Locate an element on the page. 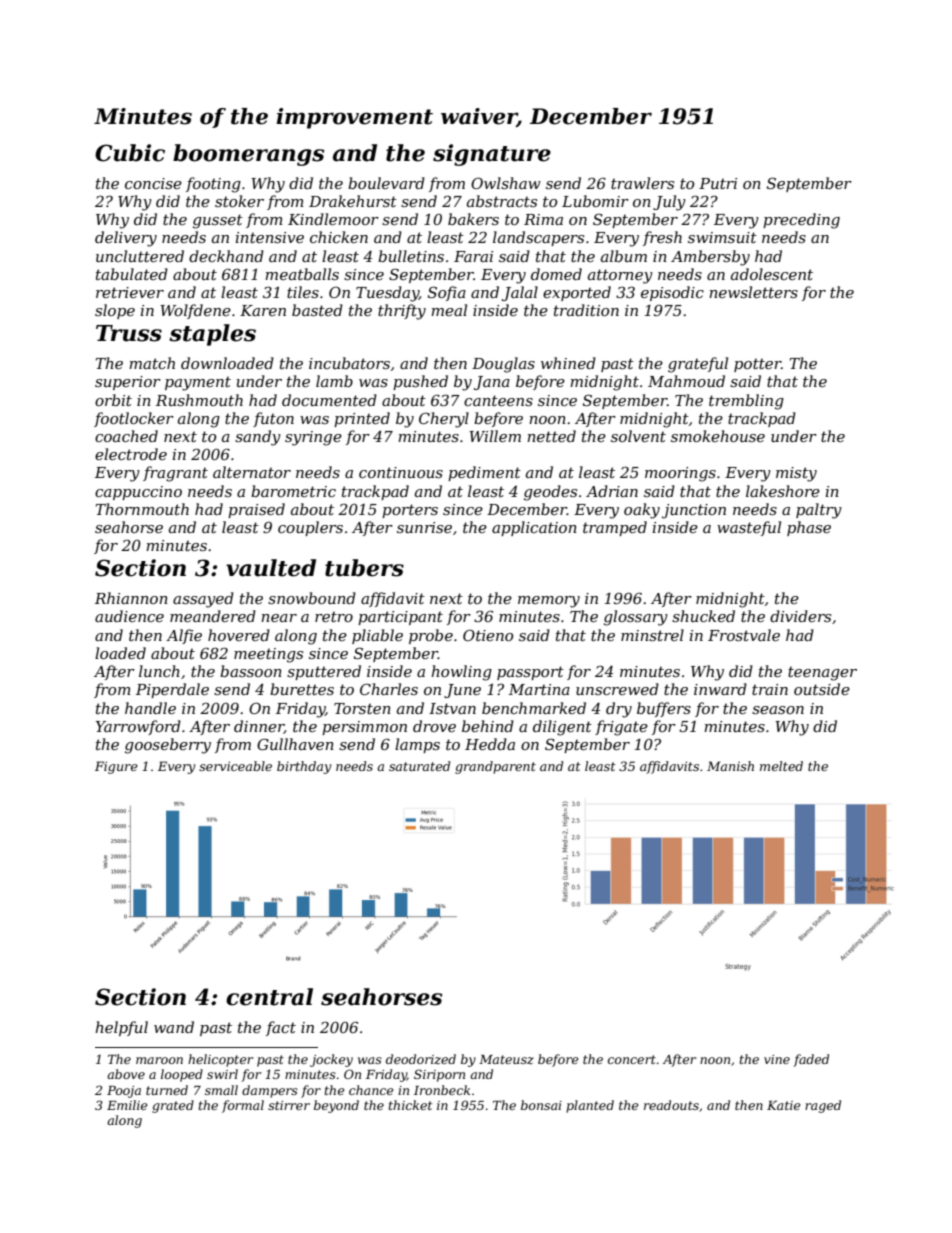 This page has width=952, height=1233. Piperdale is located at coordinates (172, 690).
